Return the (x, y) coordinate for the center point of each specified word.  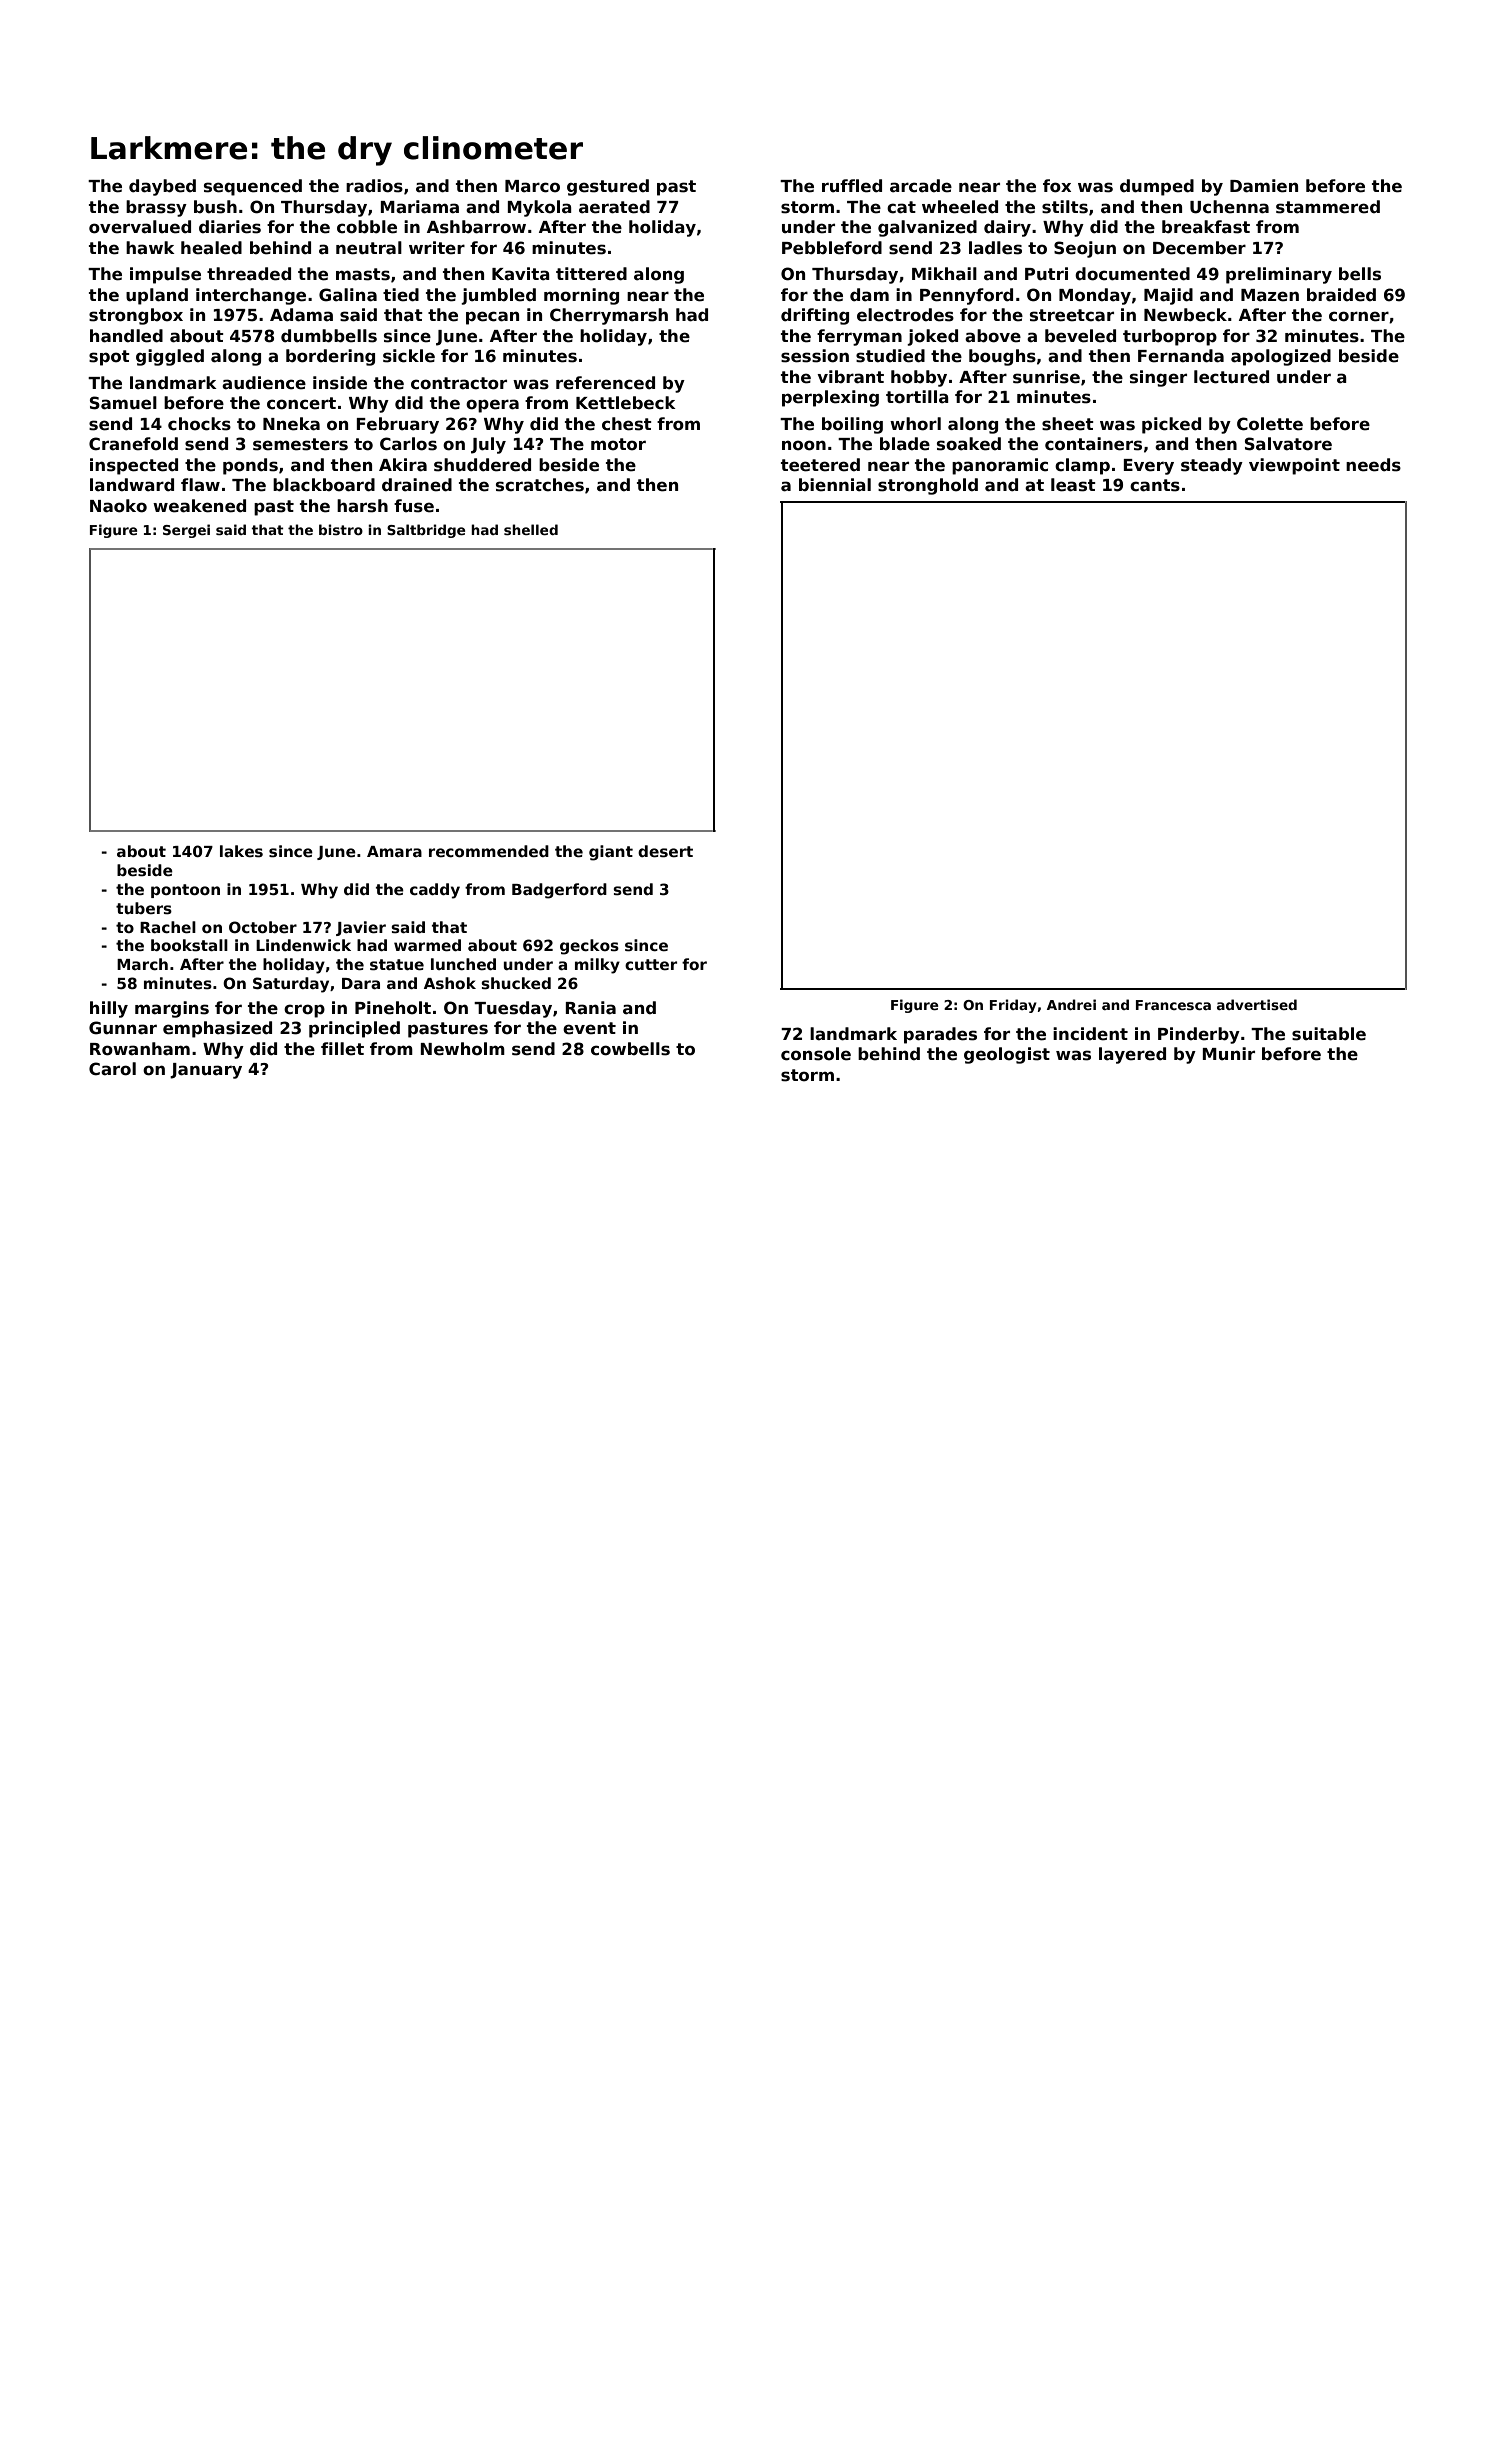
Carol (112, 1069)
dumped (1157, 187)
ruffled (852, 186)
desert (665, 851)
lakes (241, 851)
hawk (150, 247)
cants (1155, 485)
